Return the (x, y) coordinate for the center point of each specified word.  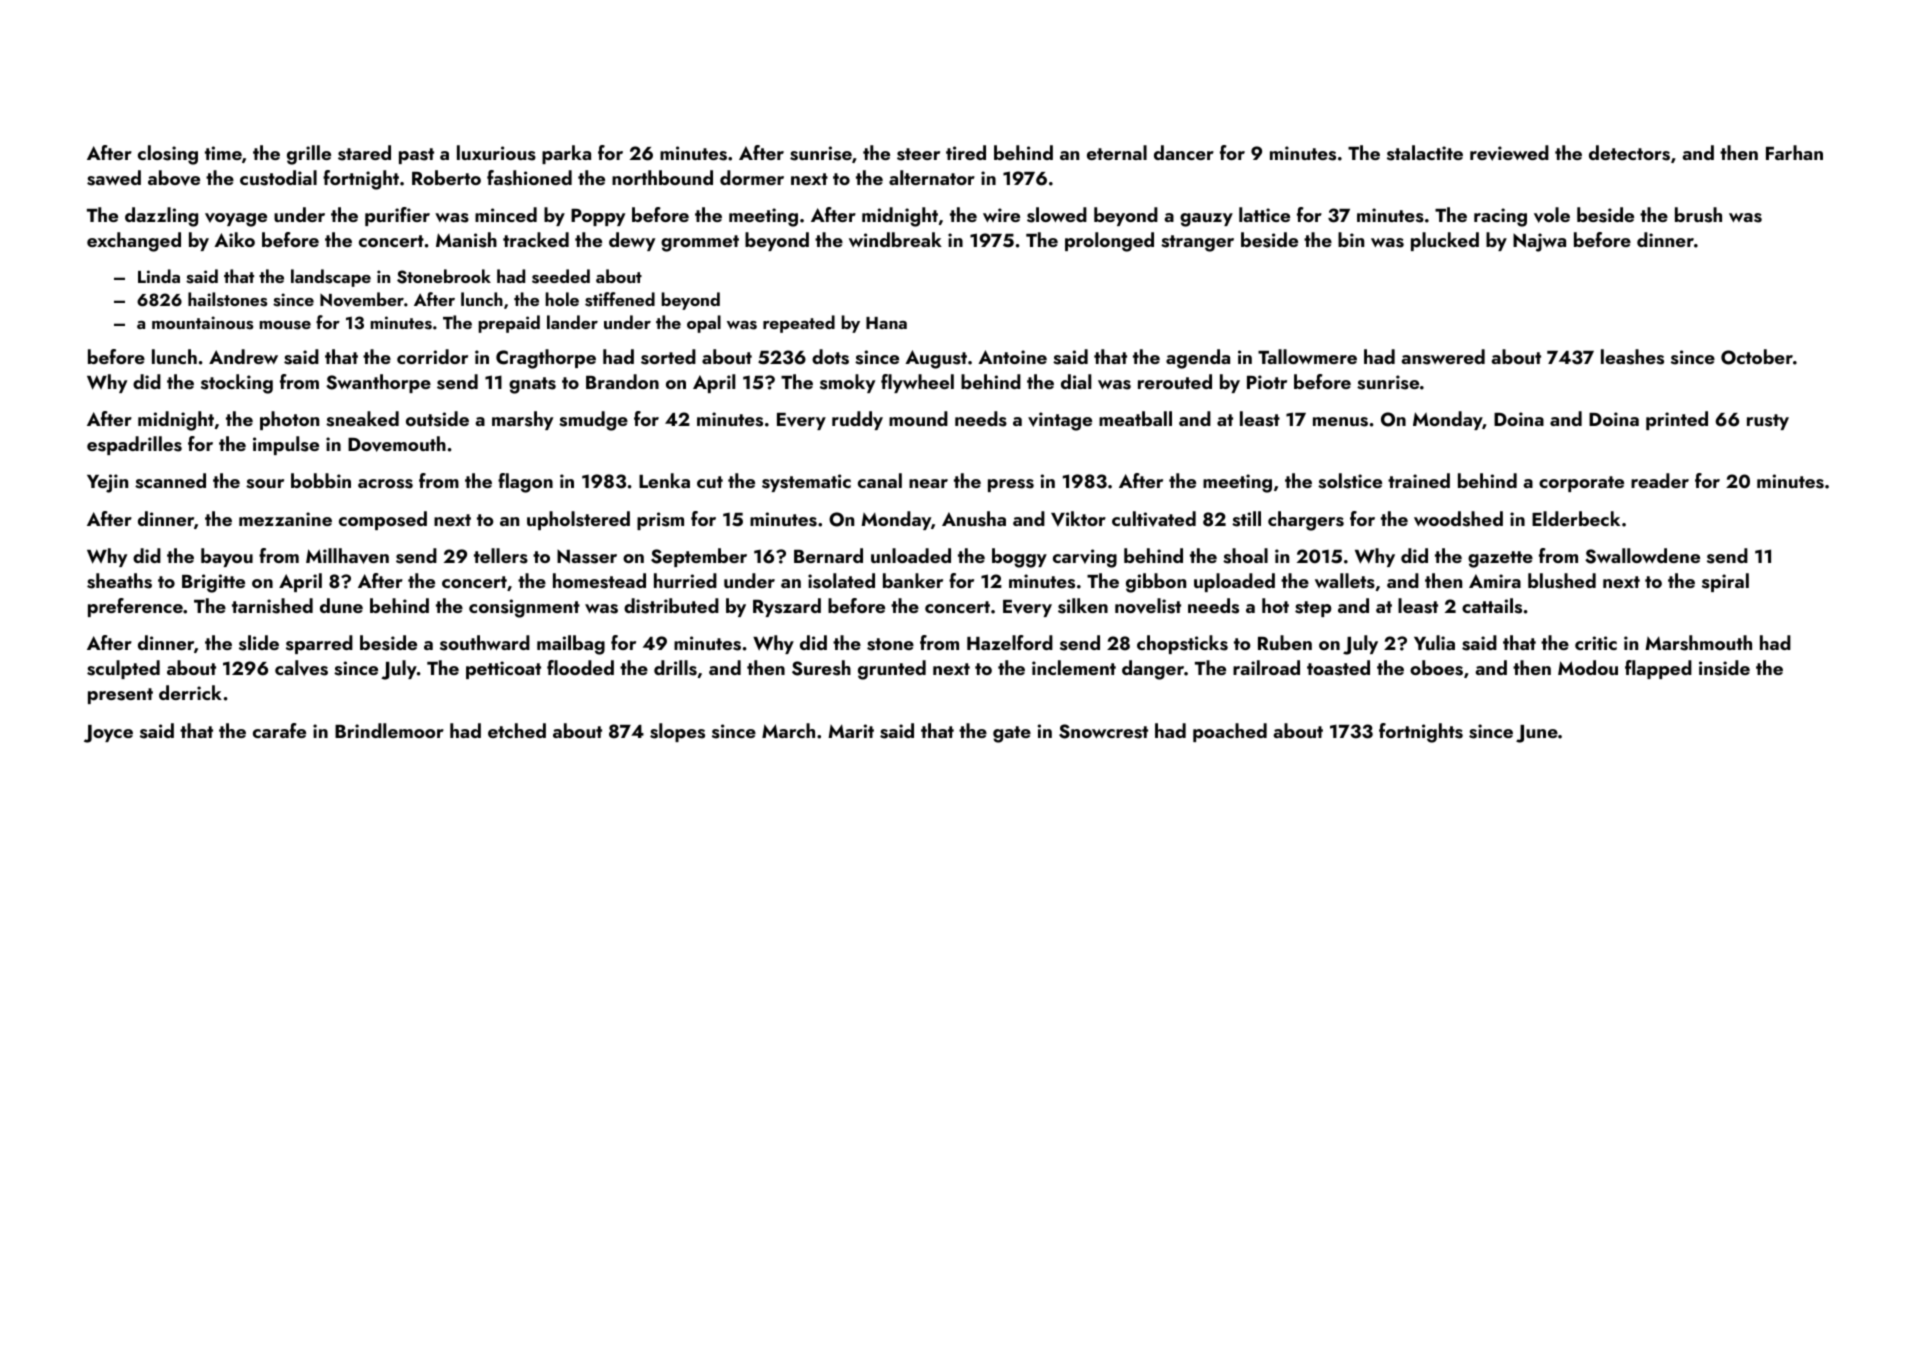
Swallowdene (1642, 556)
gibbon (1156, 583)
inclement (1074, 667)
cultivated (1154, 519)
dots (830, 357)
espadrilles (134, 445)
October (1757, 357)
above (174, 178)
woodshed (1458, 519)
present (120, 696)
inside (1724, 668)
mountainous (202, 323)
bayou (227, 557)
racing (1500, 217)
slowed (1057, 215)
